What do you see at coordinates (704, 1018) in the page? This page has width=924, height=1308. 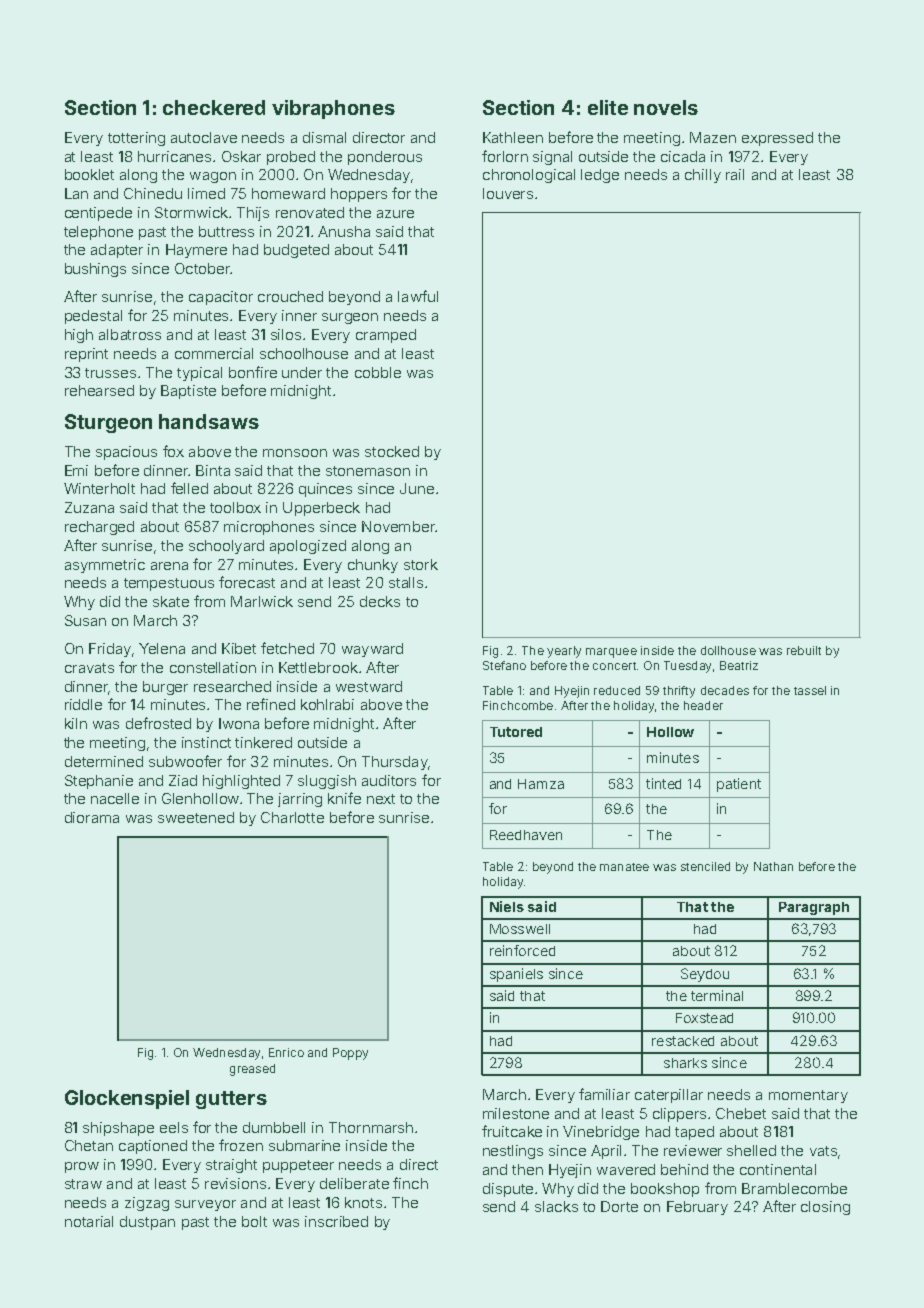 I see `Foxstead` at bounding box center [704, 1018].
